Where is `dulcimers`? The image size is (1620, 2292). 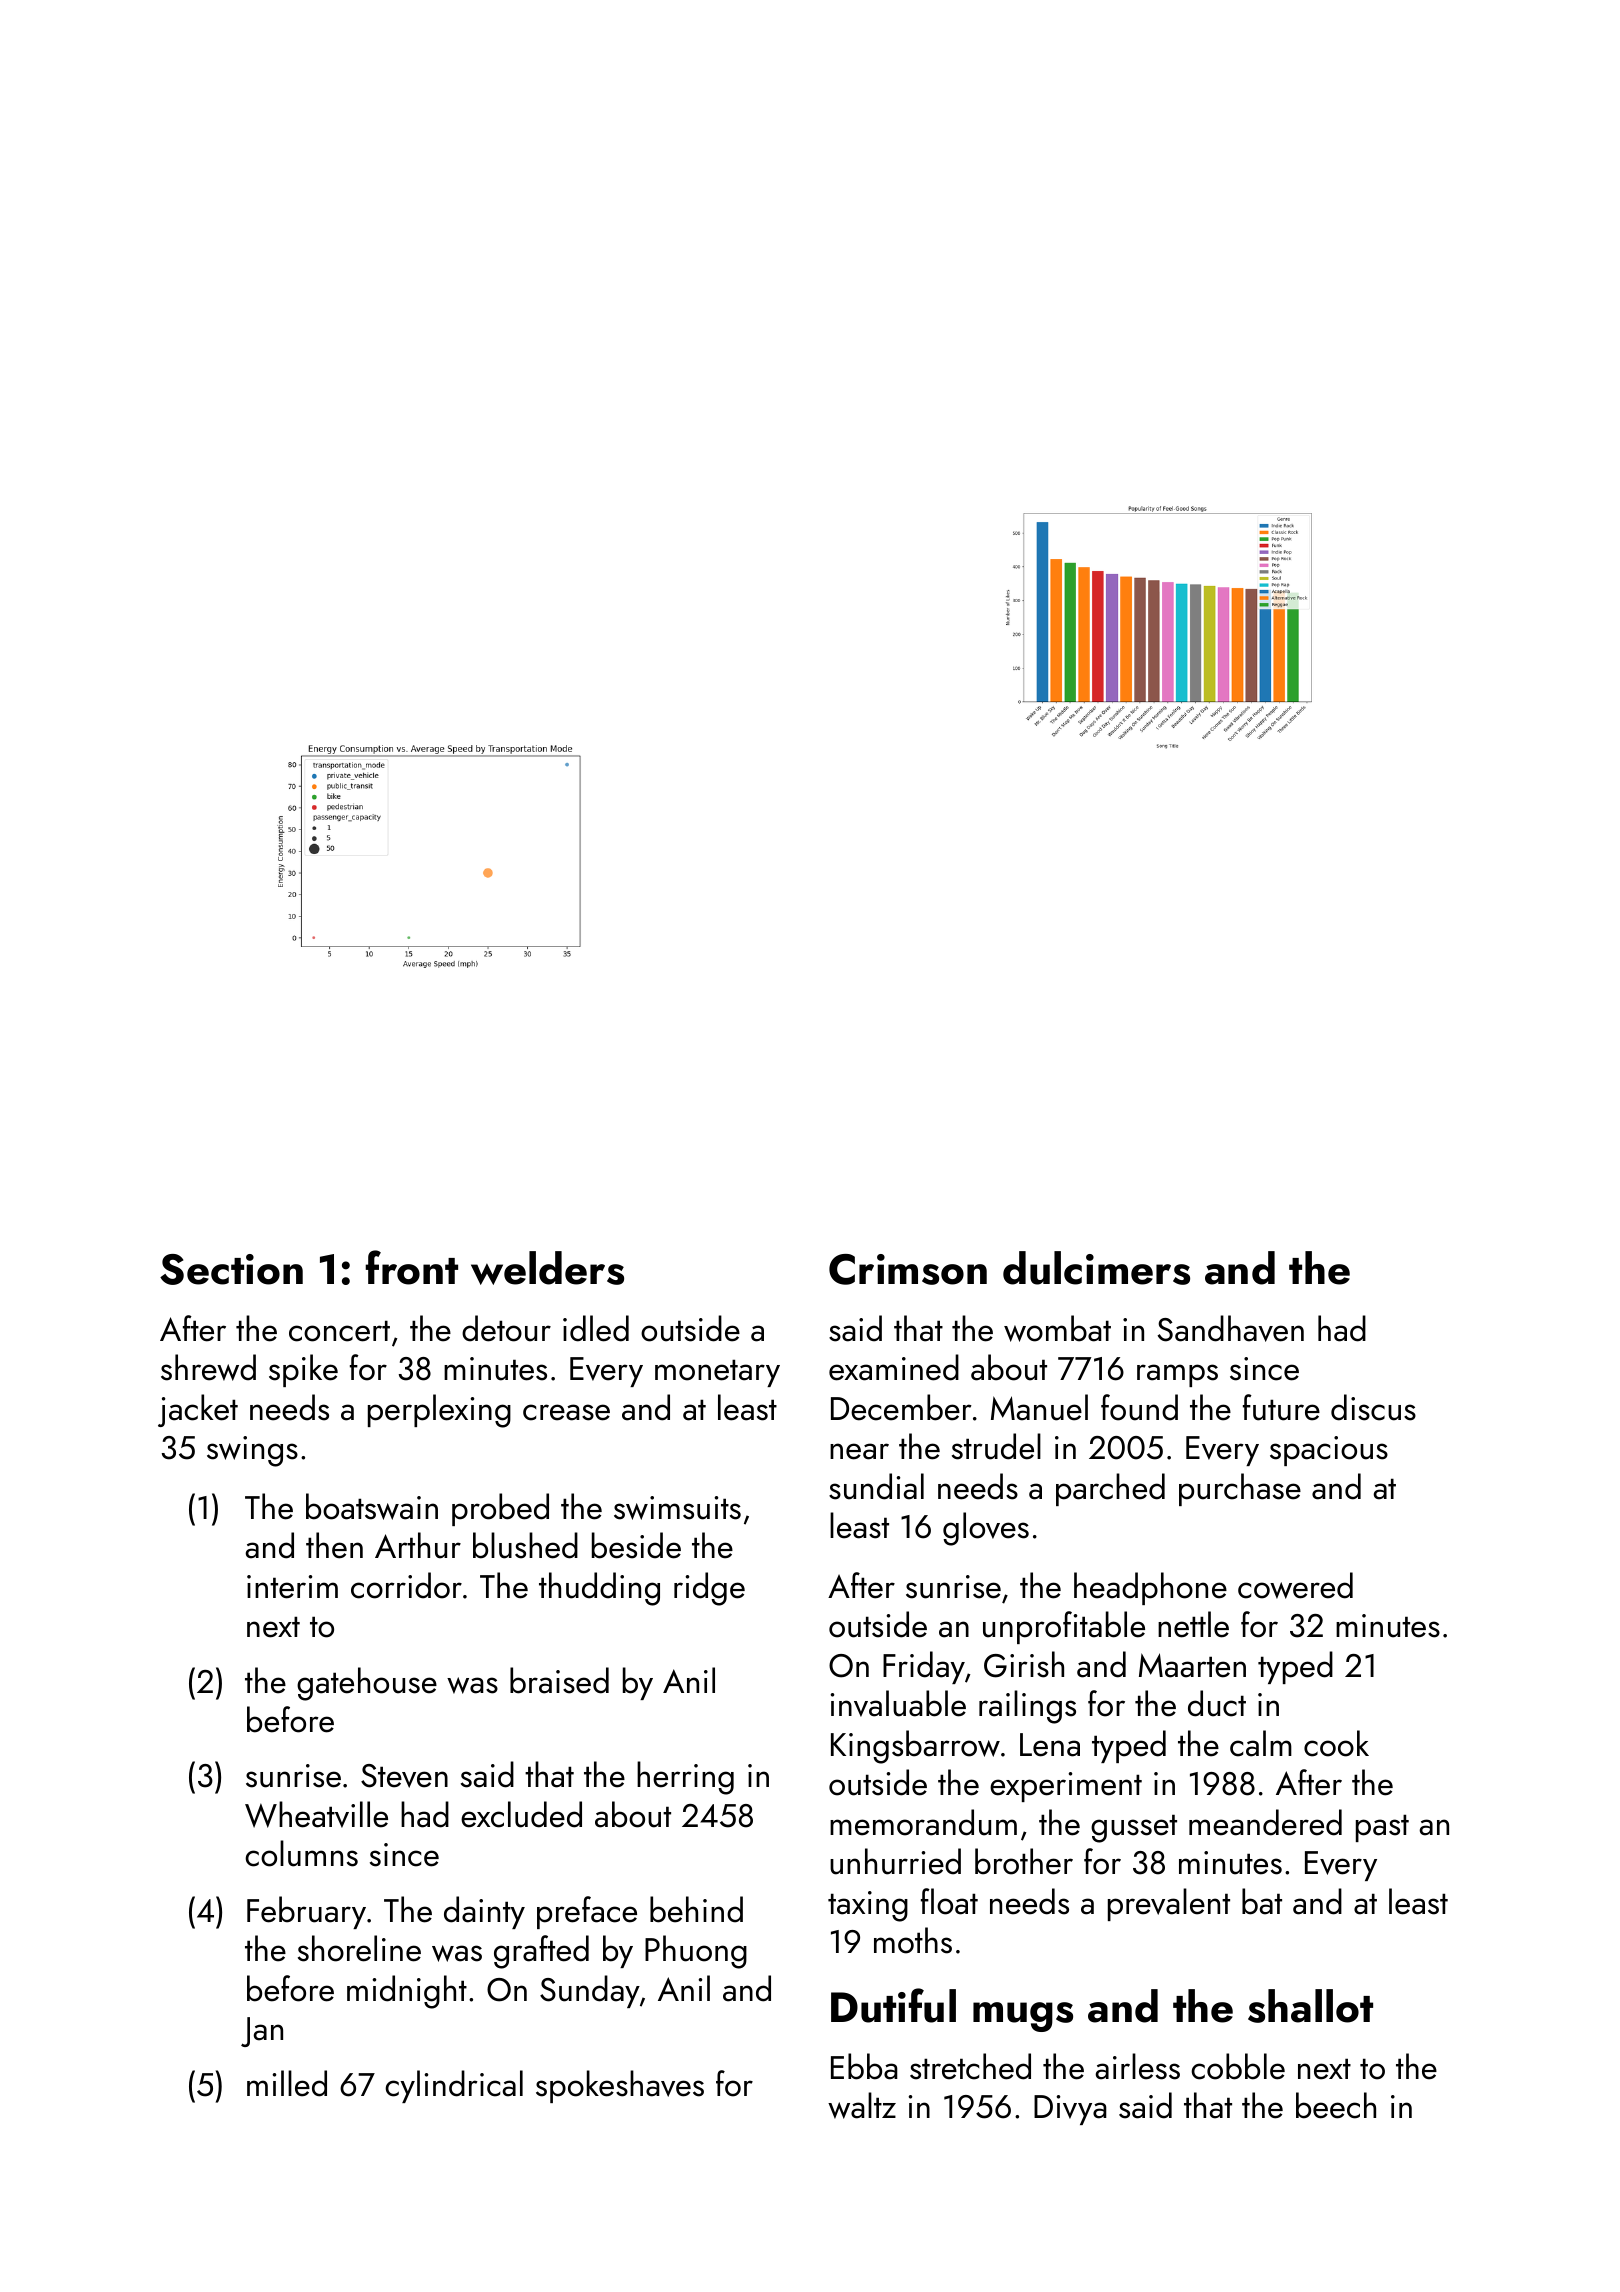
dulcimers is located at coordinates (1096, 1268).
